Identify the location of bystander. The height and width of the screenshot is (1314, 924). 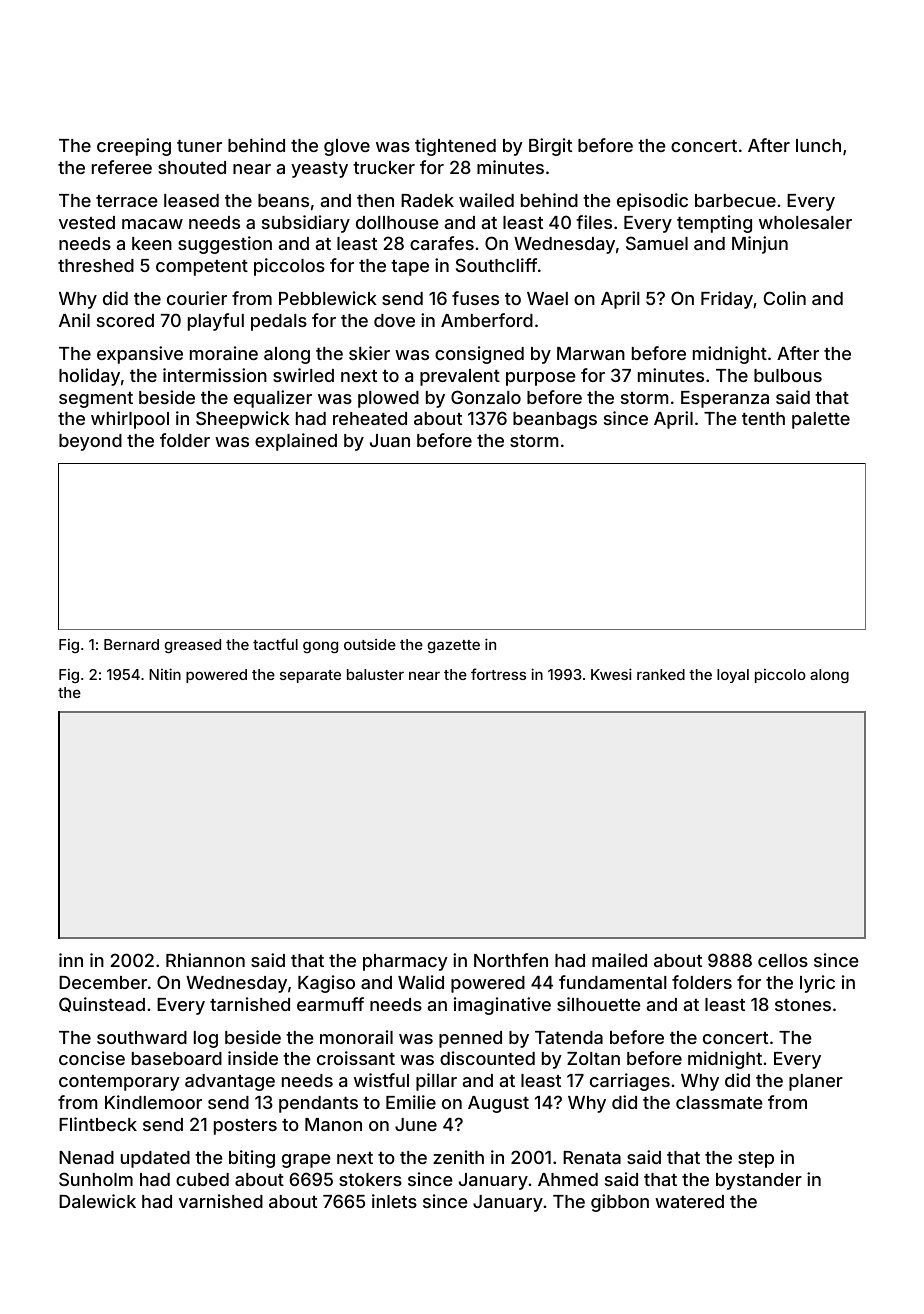
(759, 1181).
